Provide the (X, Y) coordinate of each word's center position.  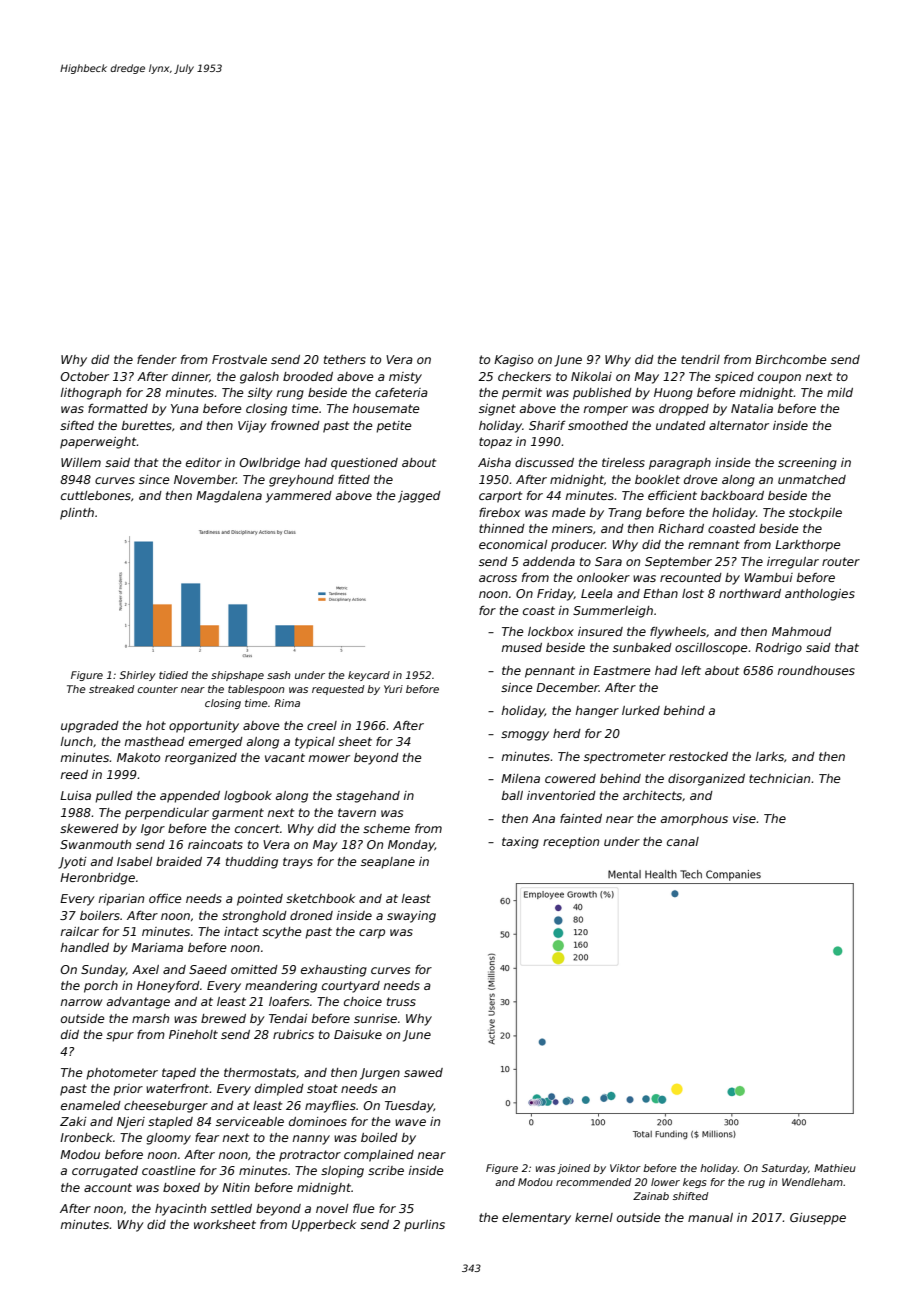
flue (364, 1208)
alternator (739, 425)
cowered (570, 778)
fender (157, 359)
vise (744, 818)
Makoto (138, 757)
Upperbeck (324, 1226)
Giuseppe (818, 1219)
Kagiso (513, 361)
